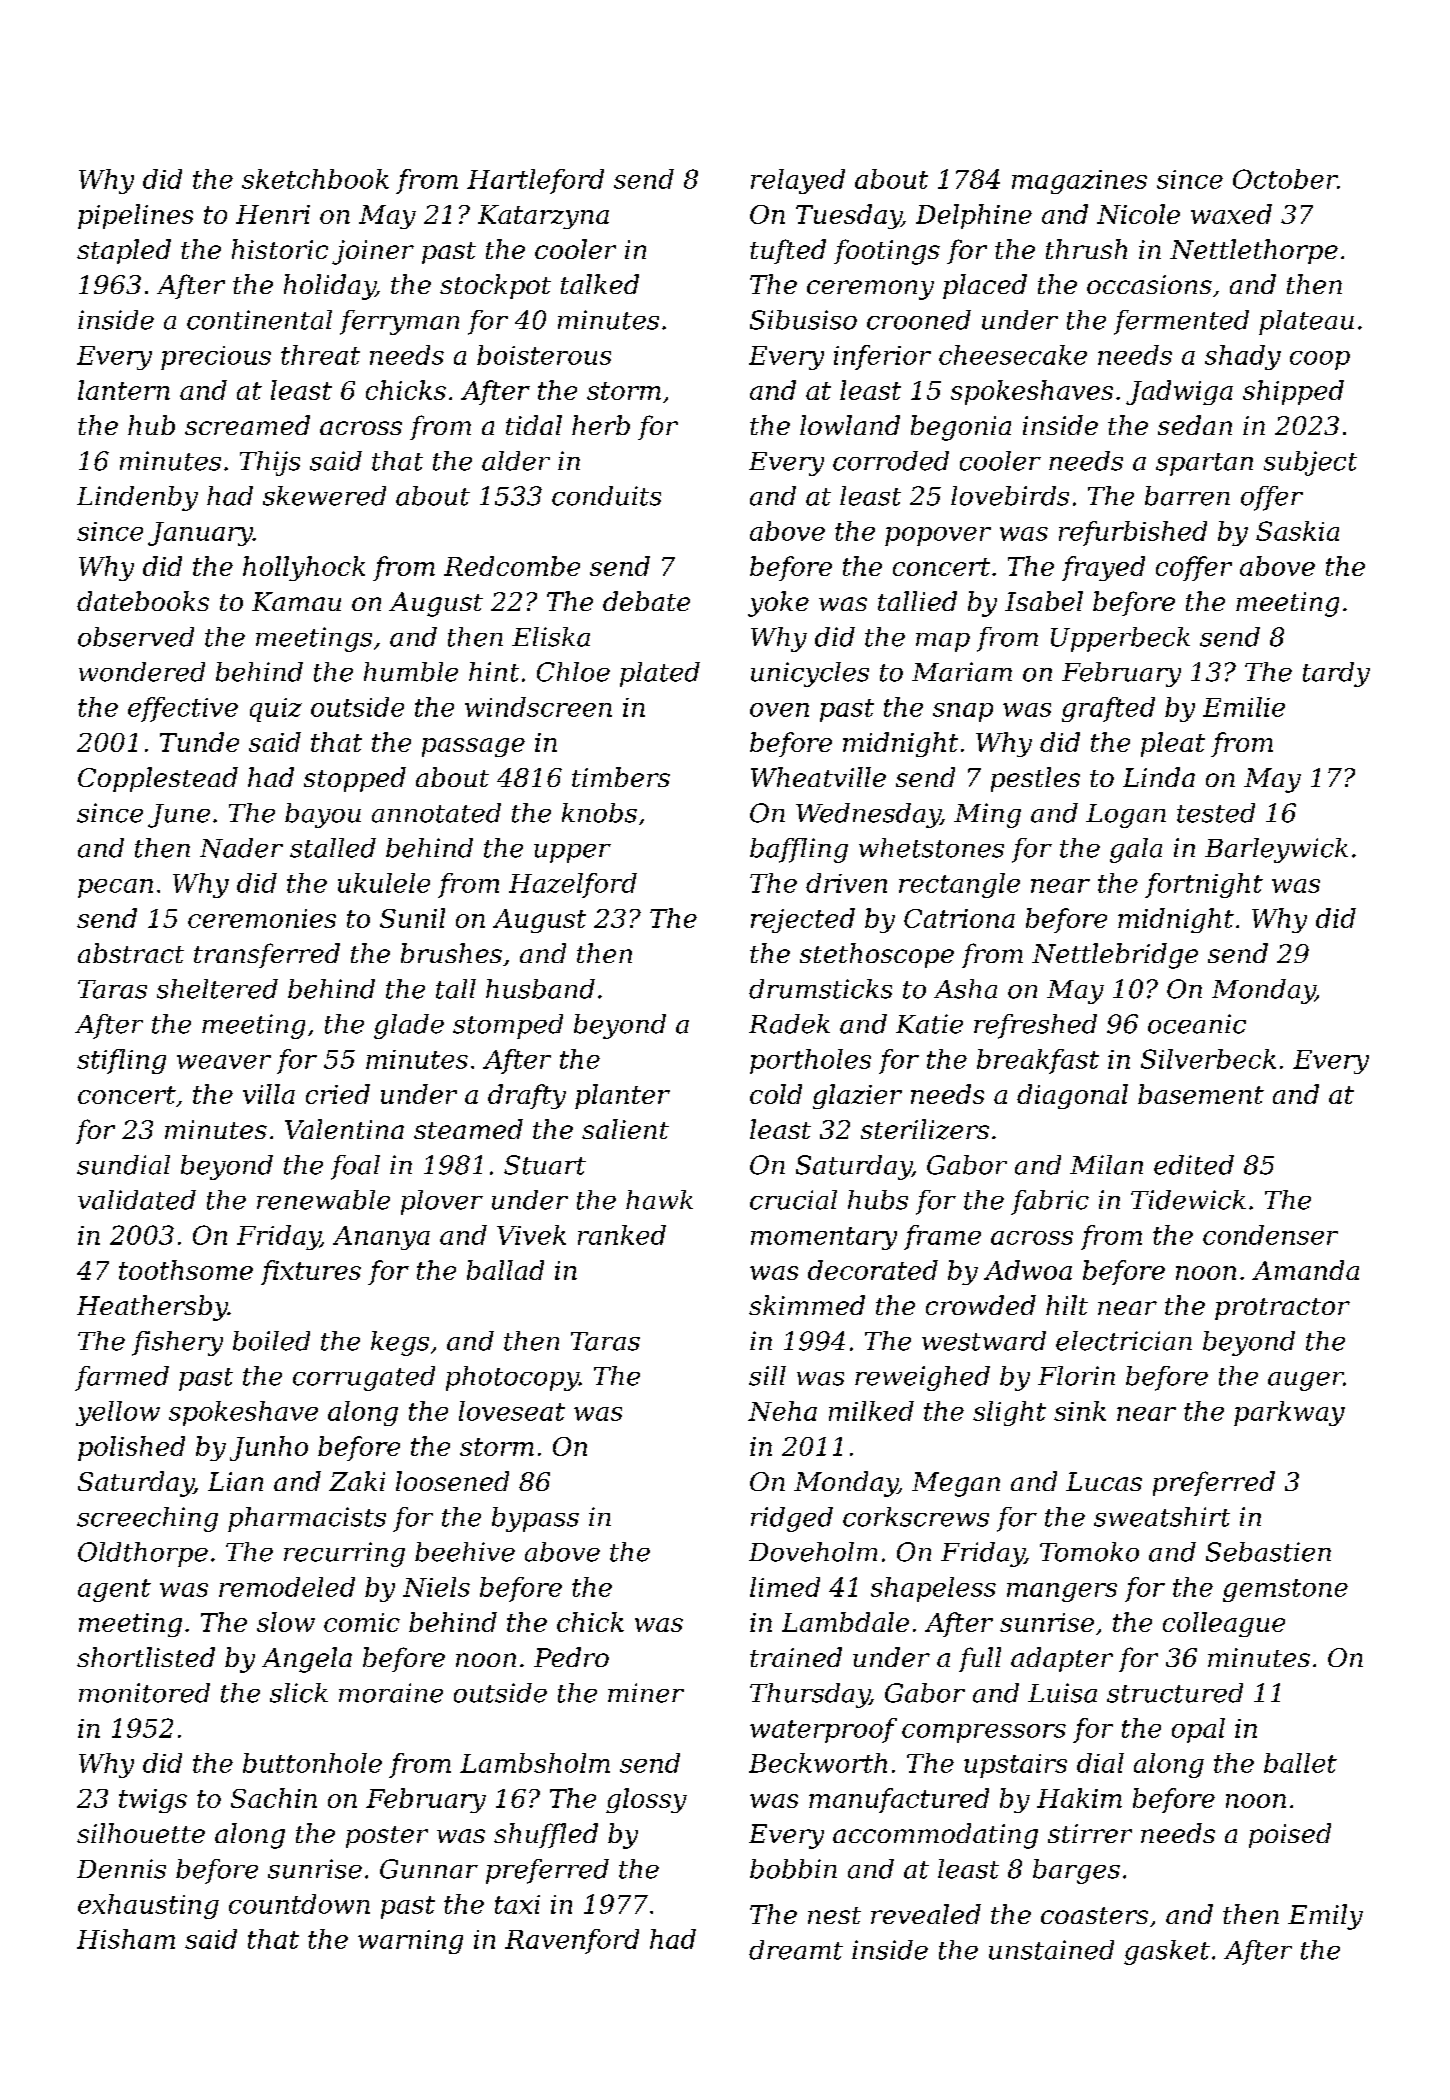 This screenshot has width=1450, height=2100. I want to click on glossy, so click(646, 1800).
